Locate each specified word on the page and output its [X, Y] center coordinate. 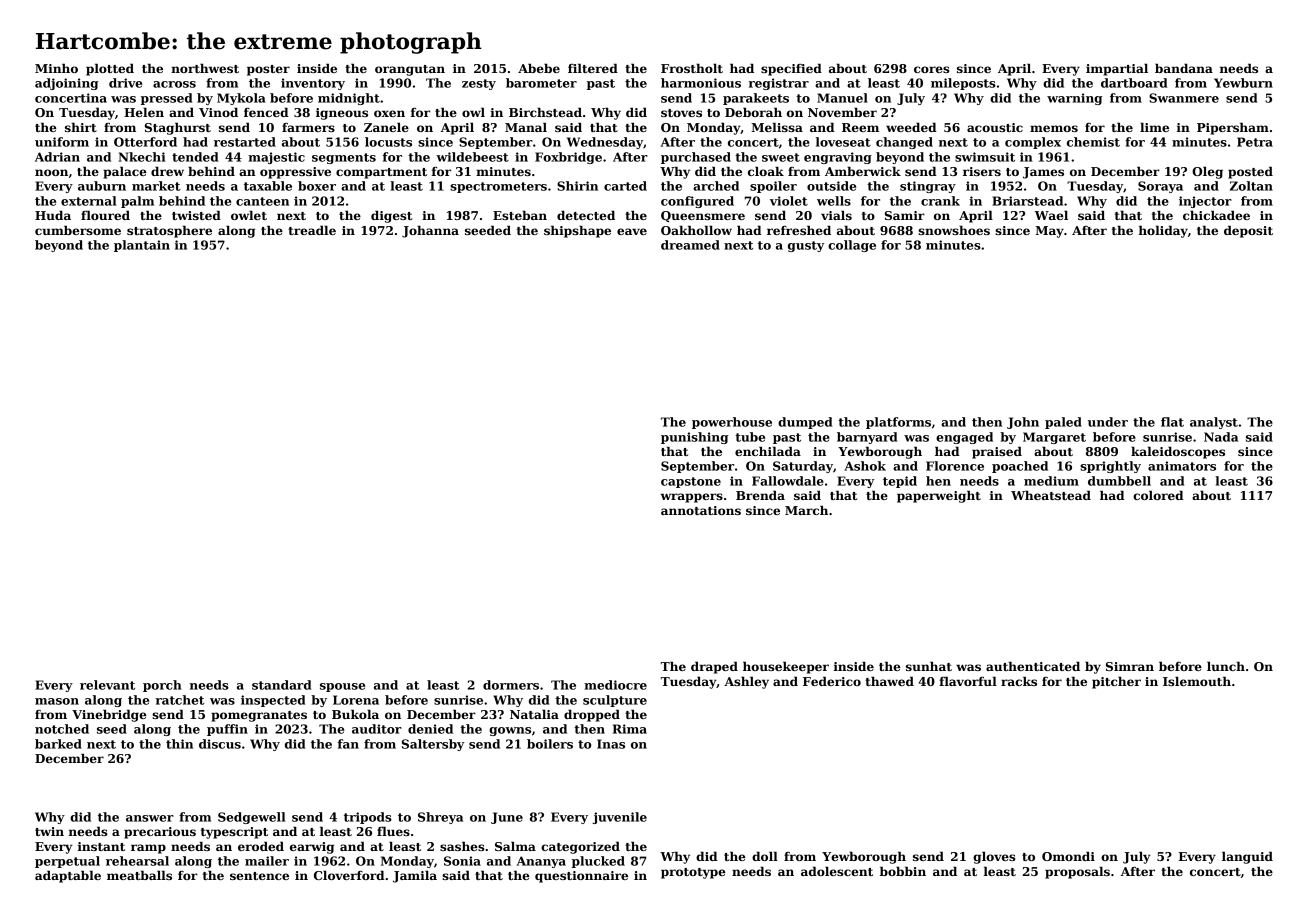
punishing [695, 438]
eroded [261, 846]
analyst [1214, 423]
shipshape [577, 231]
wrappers [692, 498]
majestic [276, 158]
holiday [1163, 231]
